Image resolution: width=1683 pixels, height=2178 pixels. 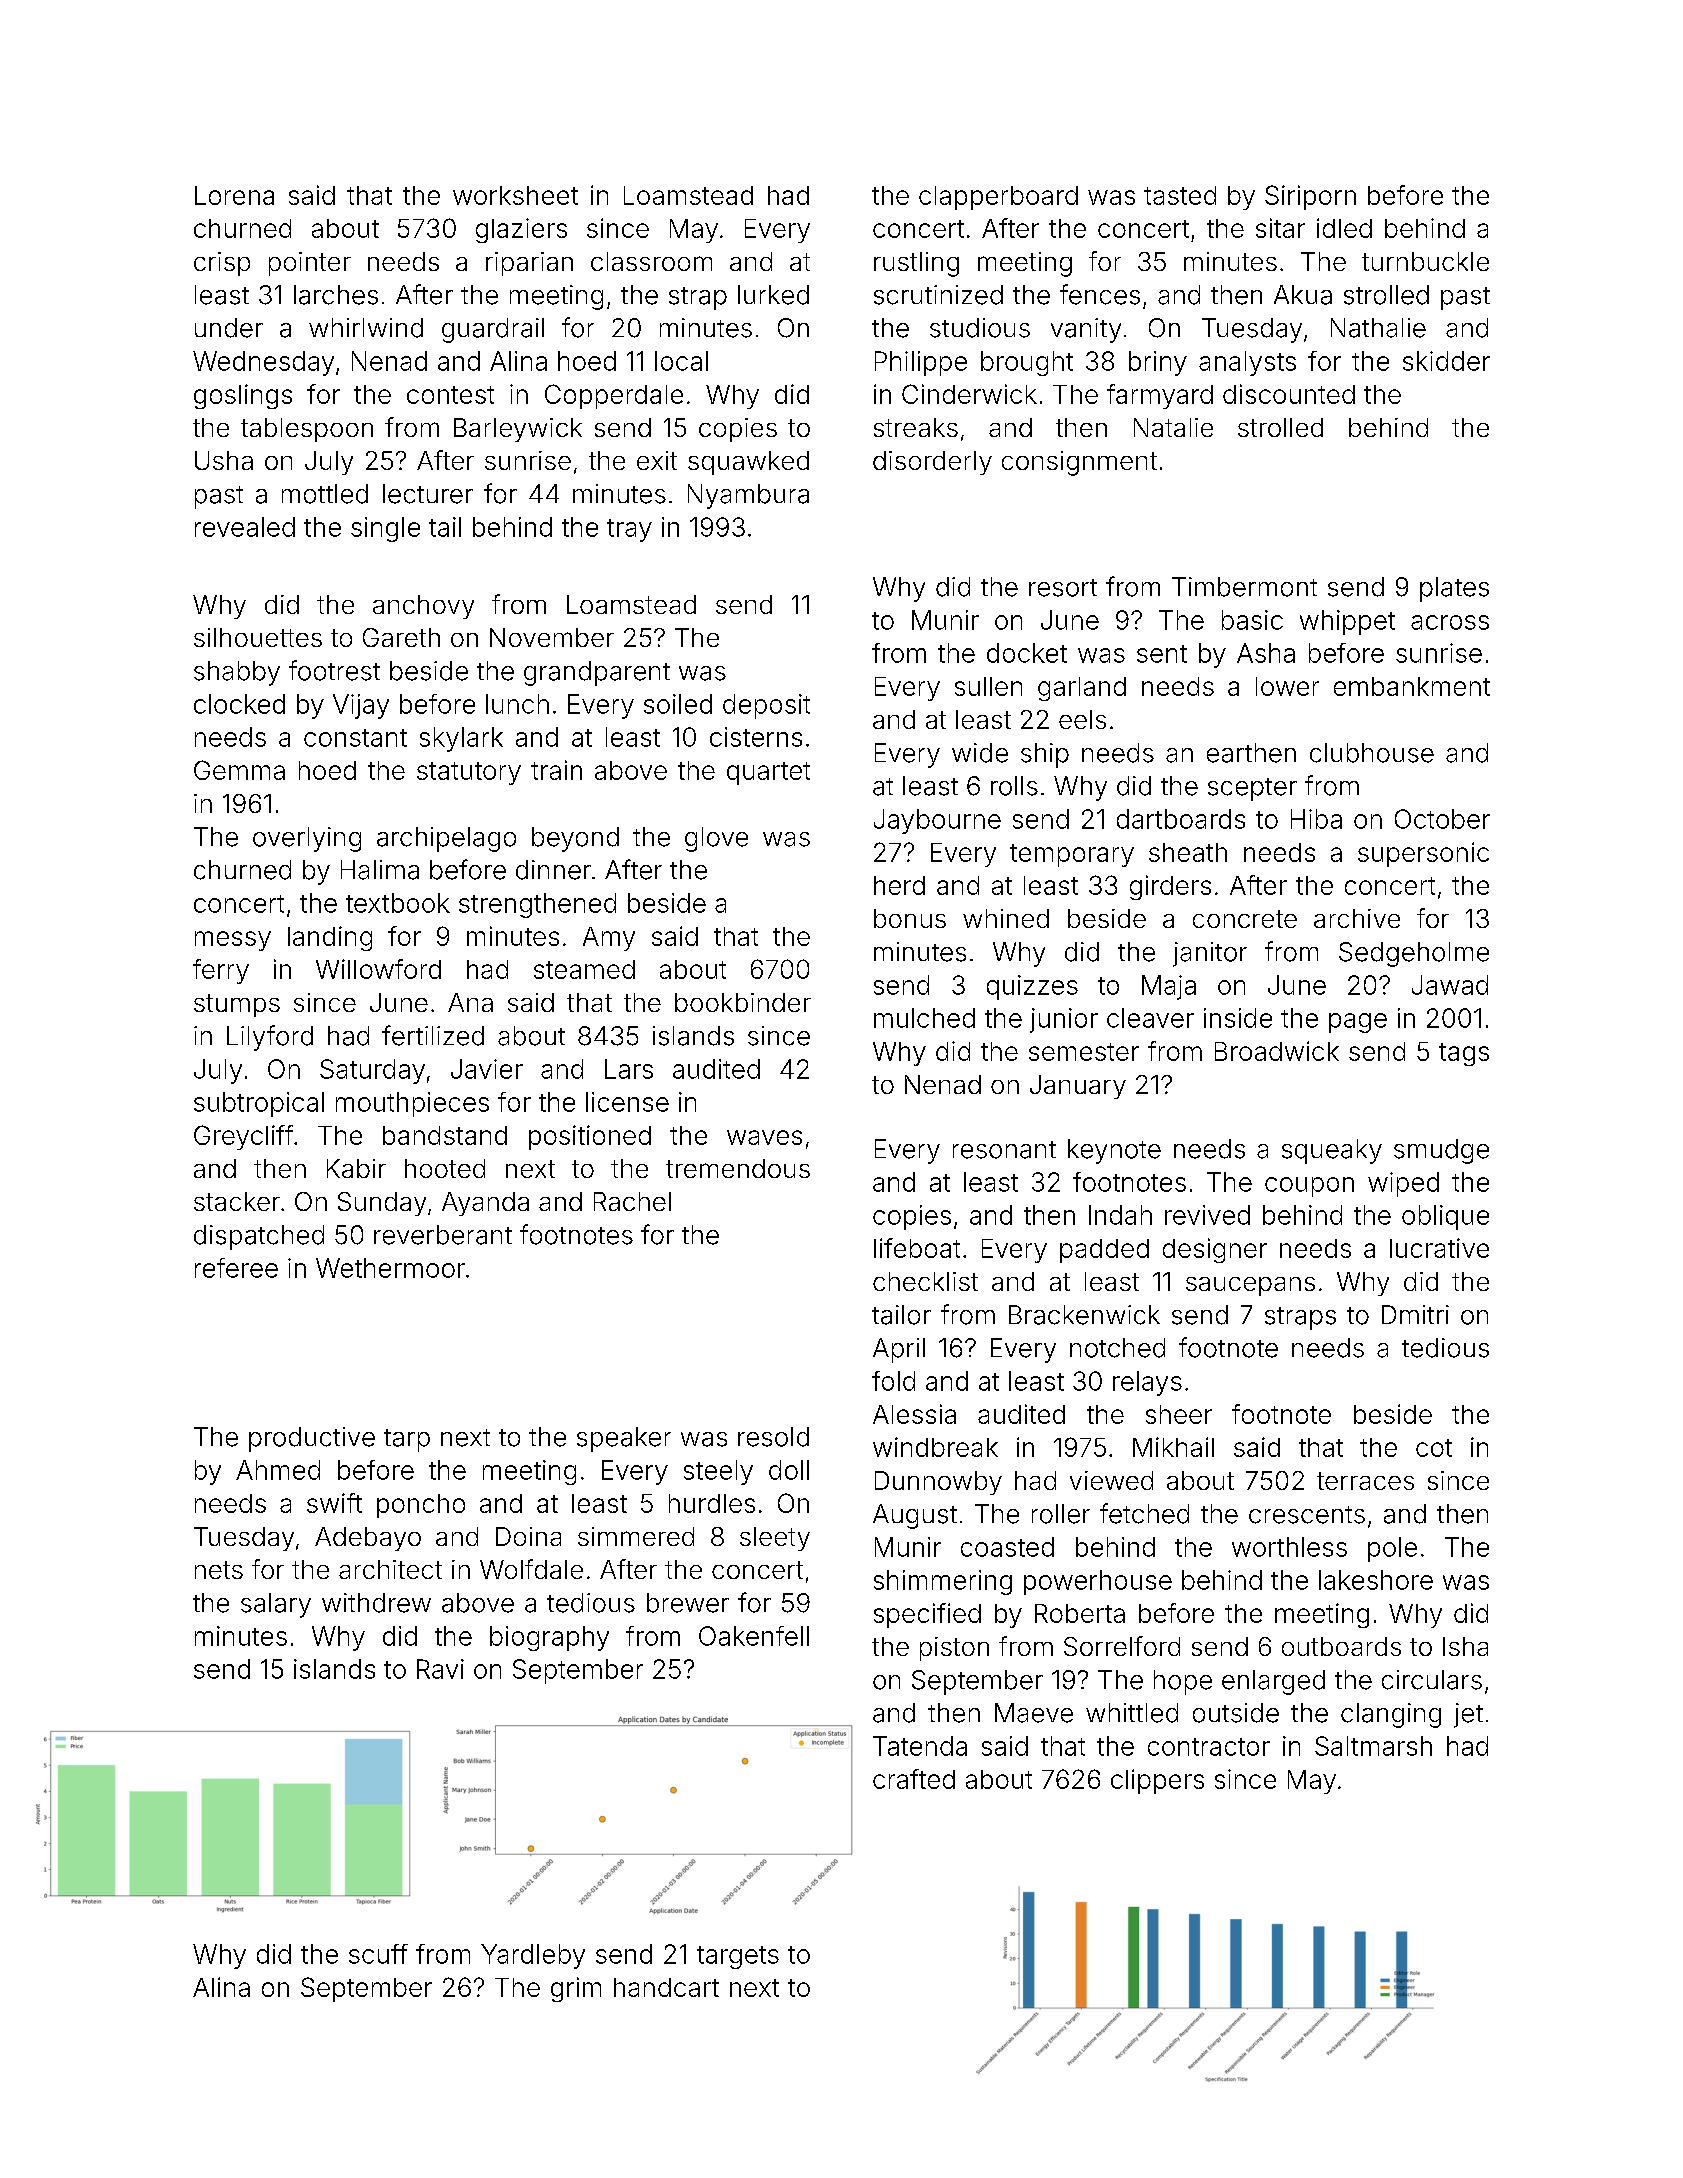 What do you see at coordinates (1332, 1151) in the screenshot?
I see `squeaky` at bounding box center [1332, 1151].
